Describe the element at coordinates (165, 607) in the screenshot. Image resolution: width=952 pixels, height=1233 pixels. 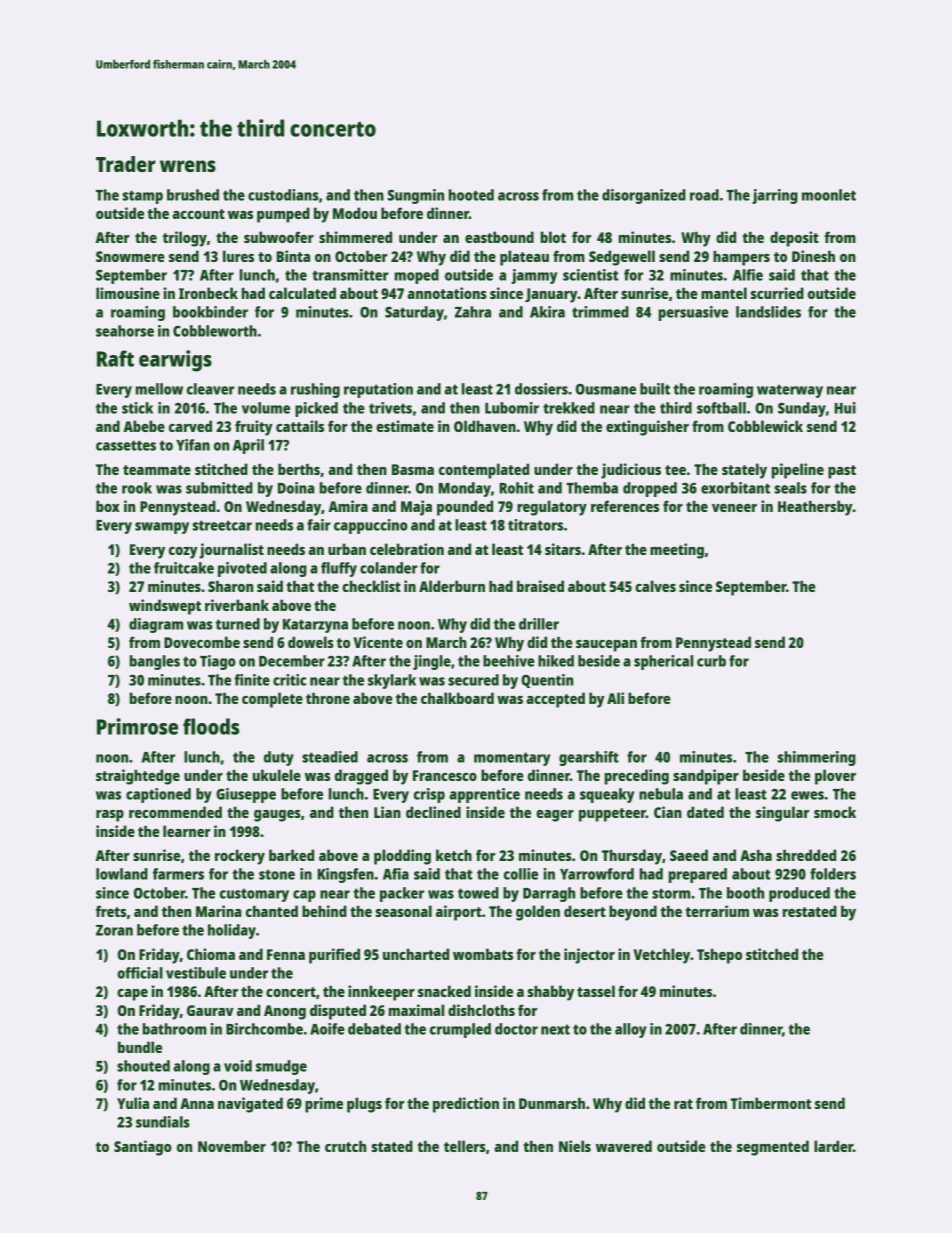
I see `windswept` at that location.
